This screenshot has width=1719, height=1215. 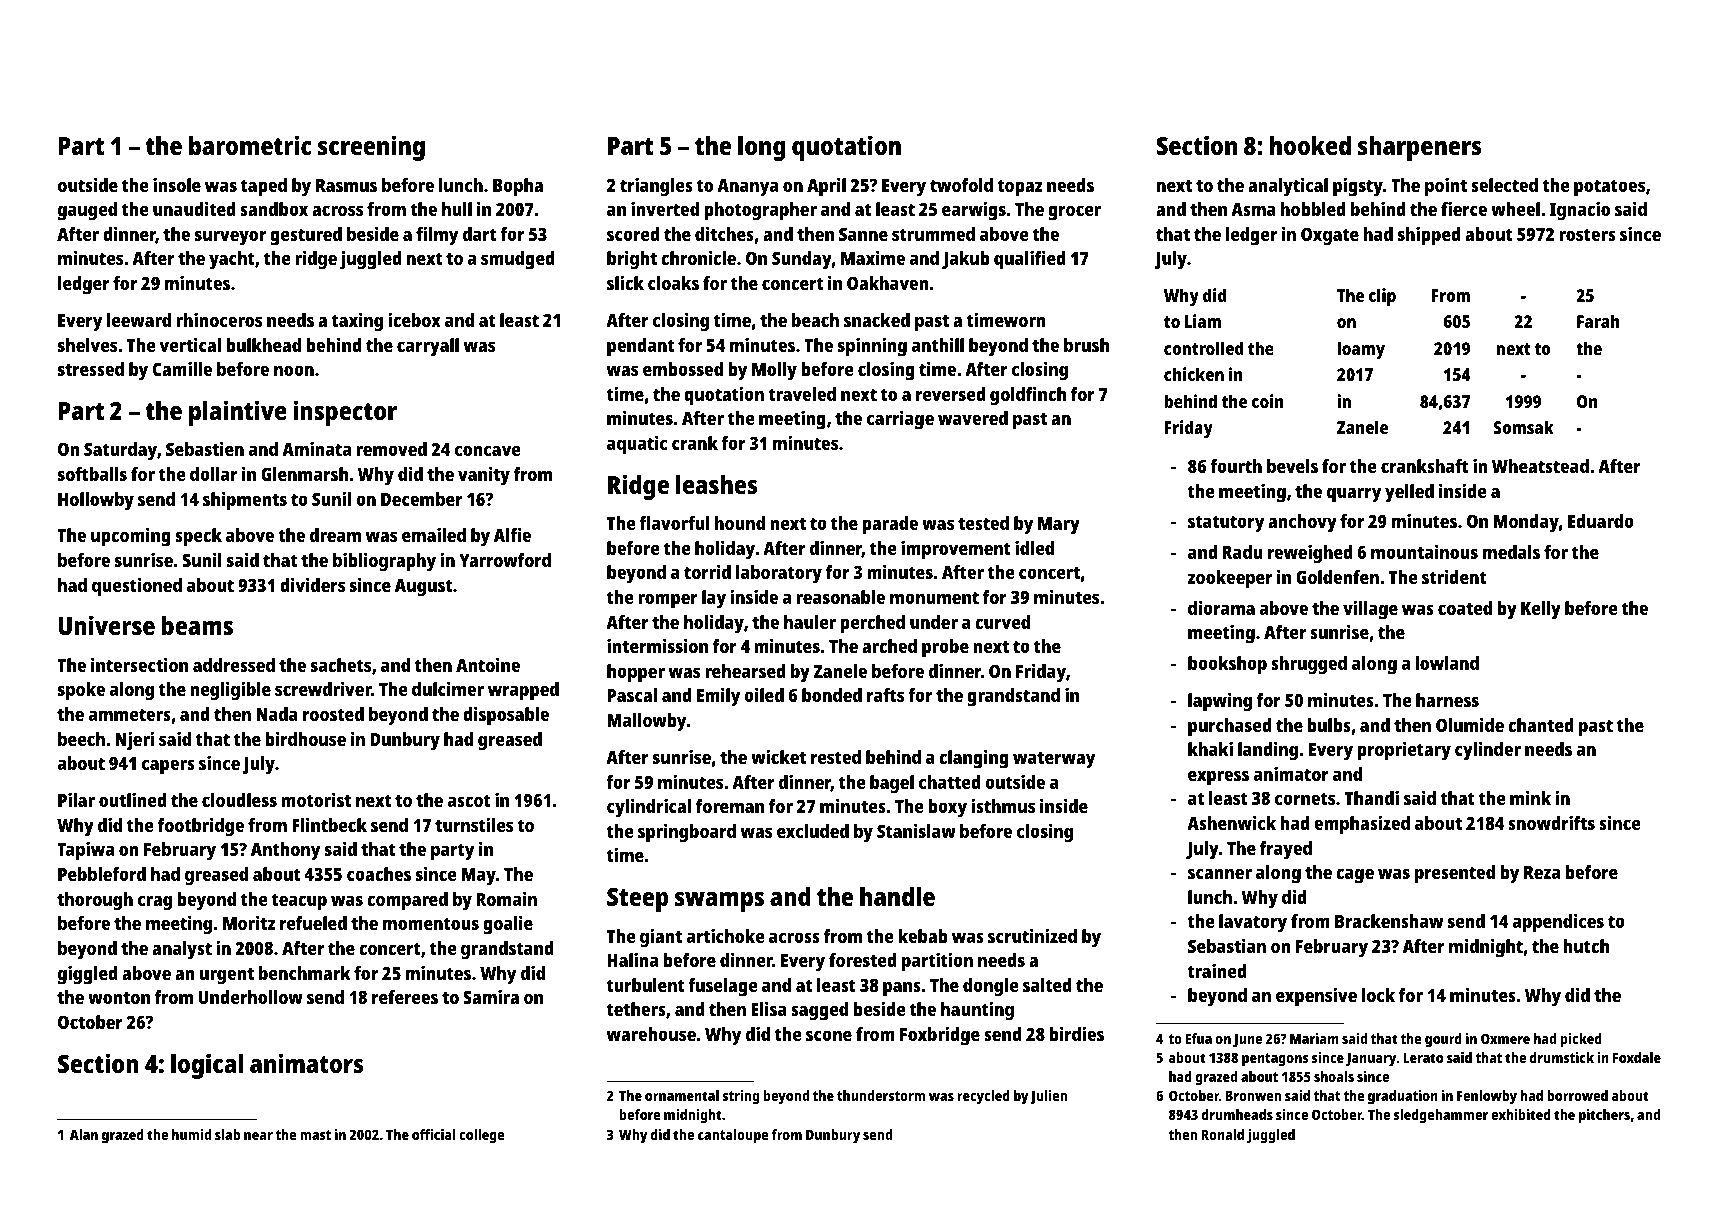 I want to click on Alan, so click(x=84, y=1134).
